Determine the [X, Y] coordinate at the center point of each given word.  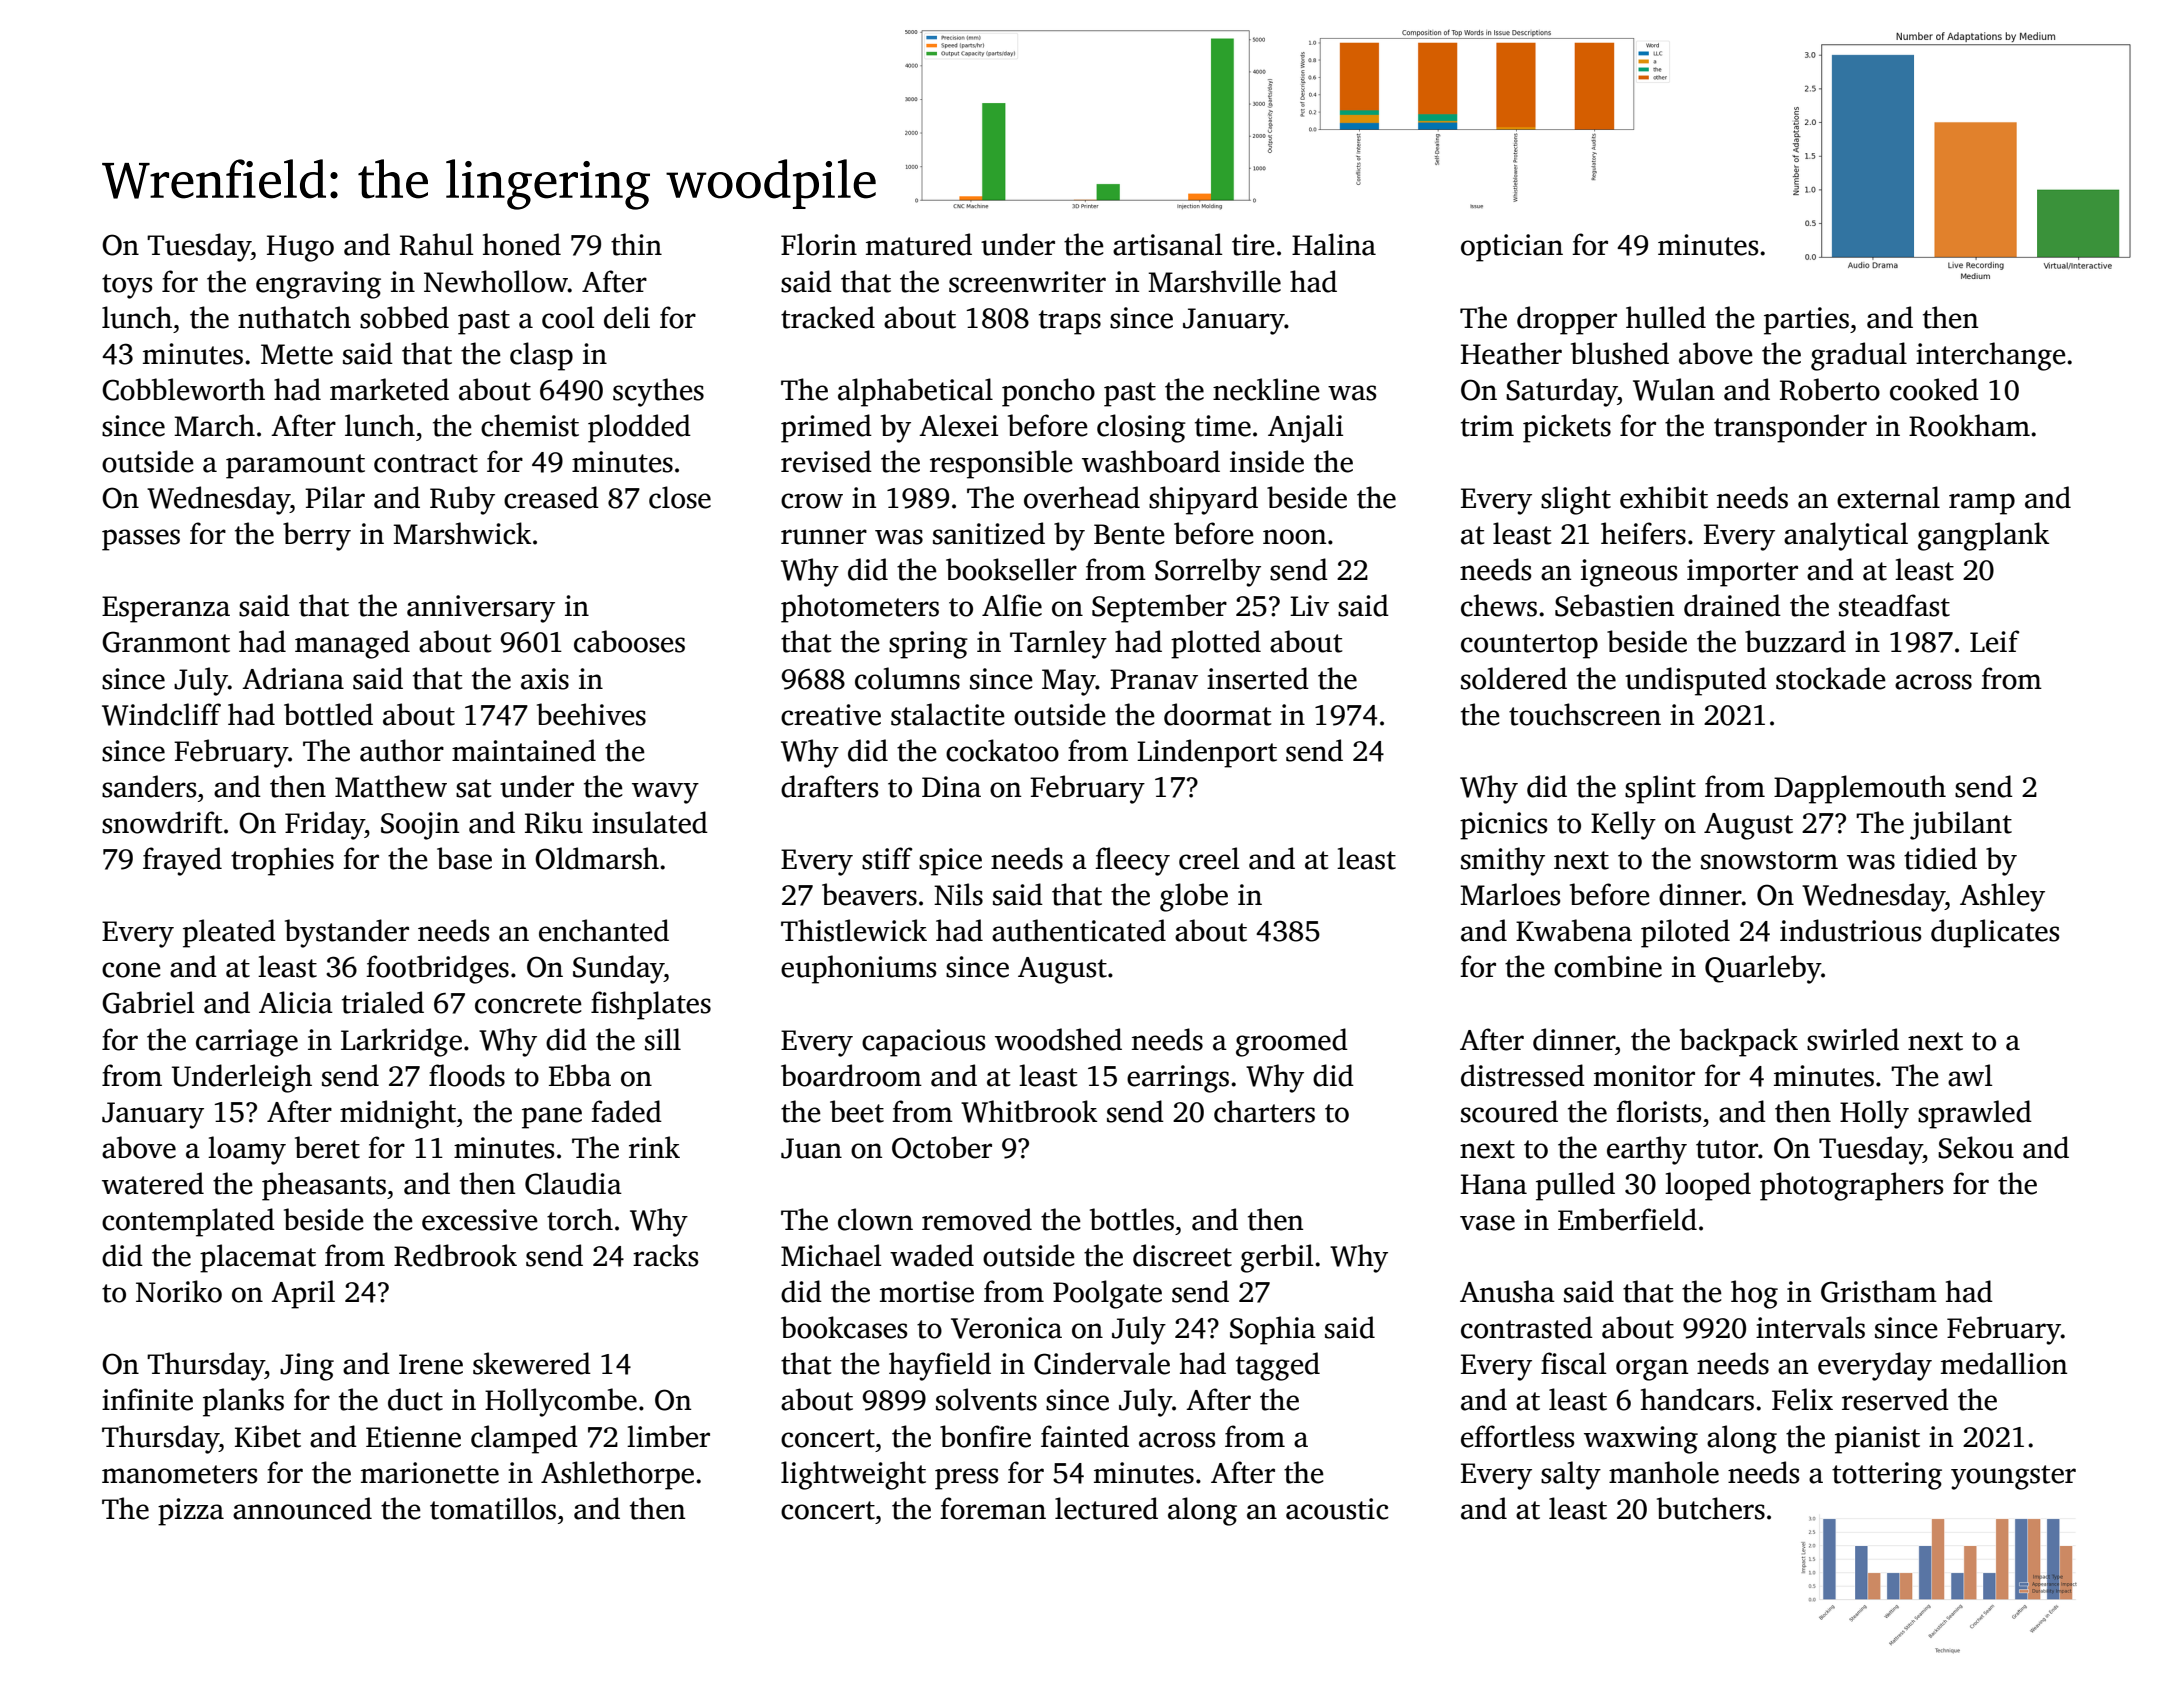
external [1888, 497]
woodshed [1058, 1039]
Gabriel [148, 1002]
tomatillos [493, 1508]
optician [1512, 248]
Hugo [300, 248]
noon [1294, 537]
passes [141, 540]
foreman [993, 1508]
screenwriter [1027, 282]
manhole [1664, 1472]
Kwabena [1574, 930]
